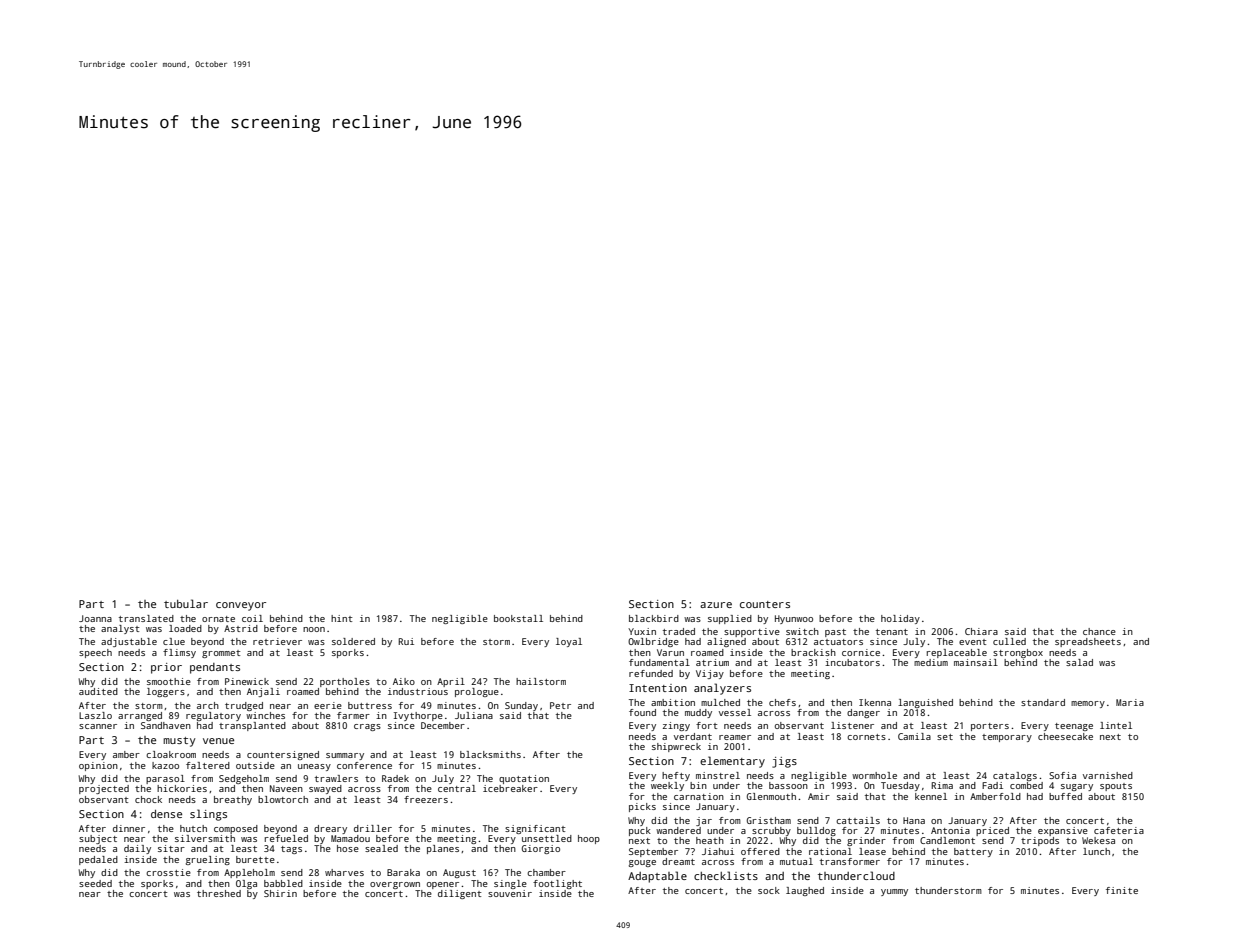  I want to click on cafeteria, so click(1119, 830).
